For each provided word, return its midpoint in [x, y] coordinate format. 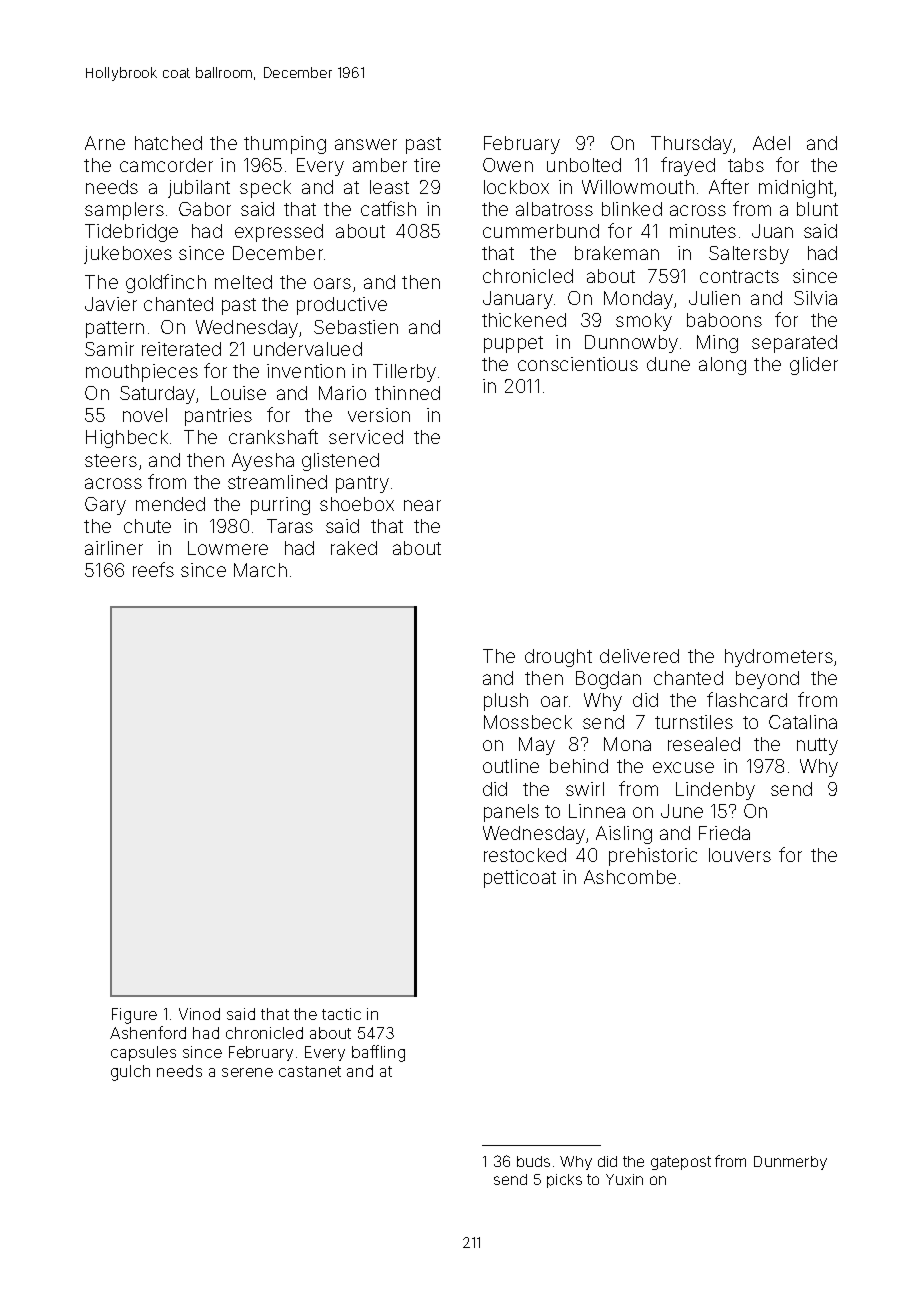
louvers [740, 855]
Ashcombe [630, 877]
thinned [407, 393]
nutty [817, 746]
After [729, 186]
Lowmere [228, 548]
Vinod [199, 1014]
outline [511, 766]
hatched [168, 143]
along [722, 366]
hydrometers [779, 658]
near [422, 505]
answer [366, 144]
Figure [134, 1016]
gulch [130, 1073]
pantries [218, 417]
